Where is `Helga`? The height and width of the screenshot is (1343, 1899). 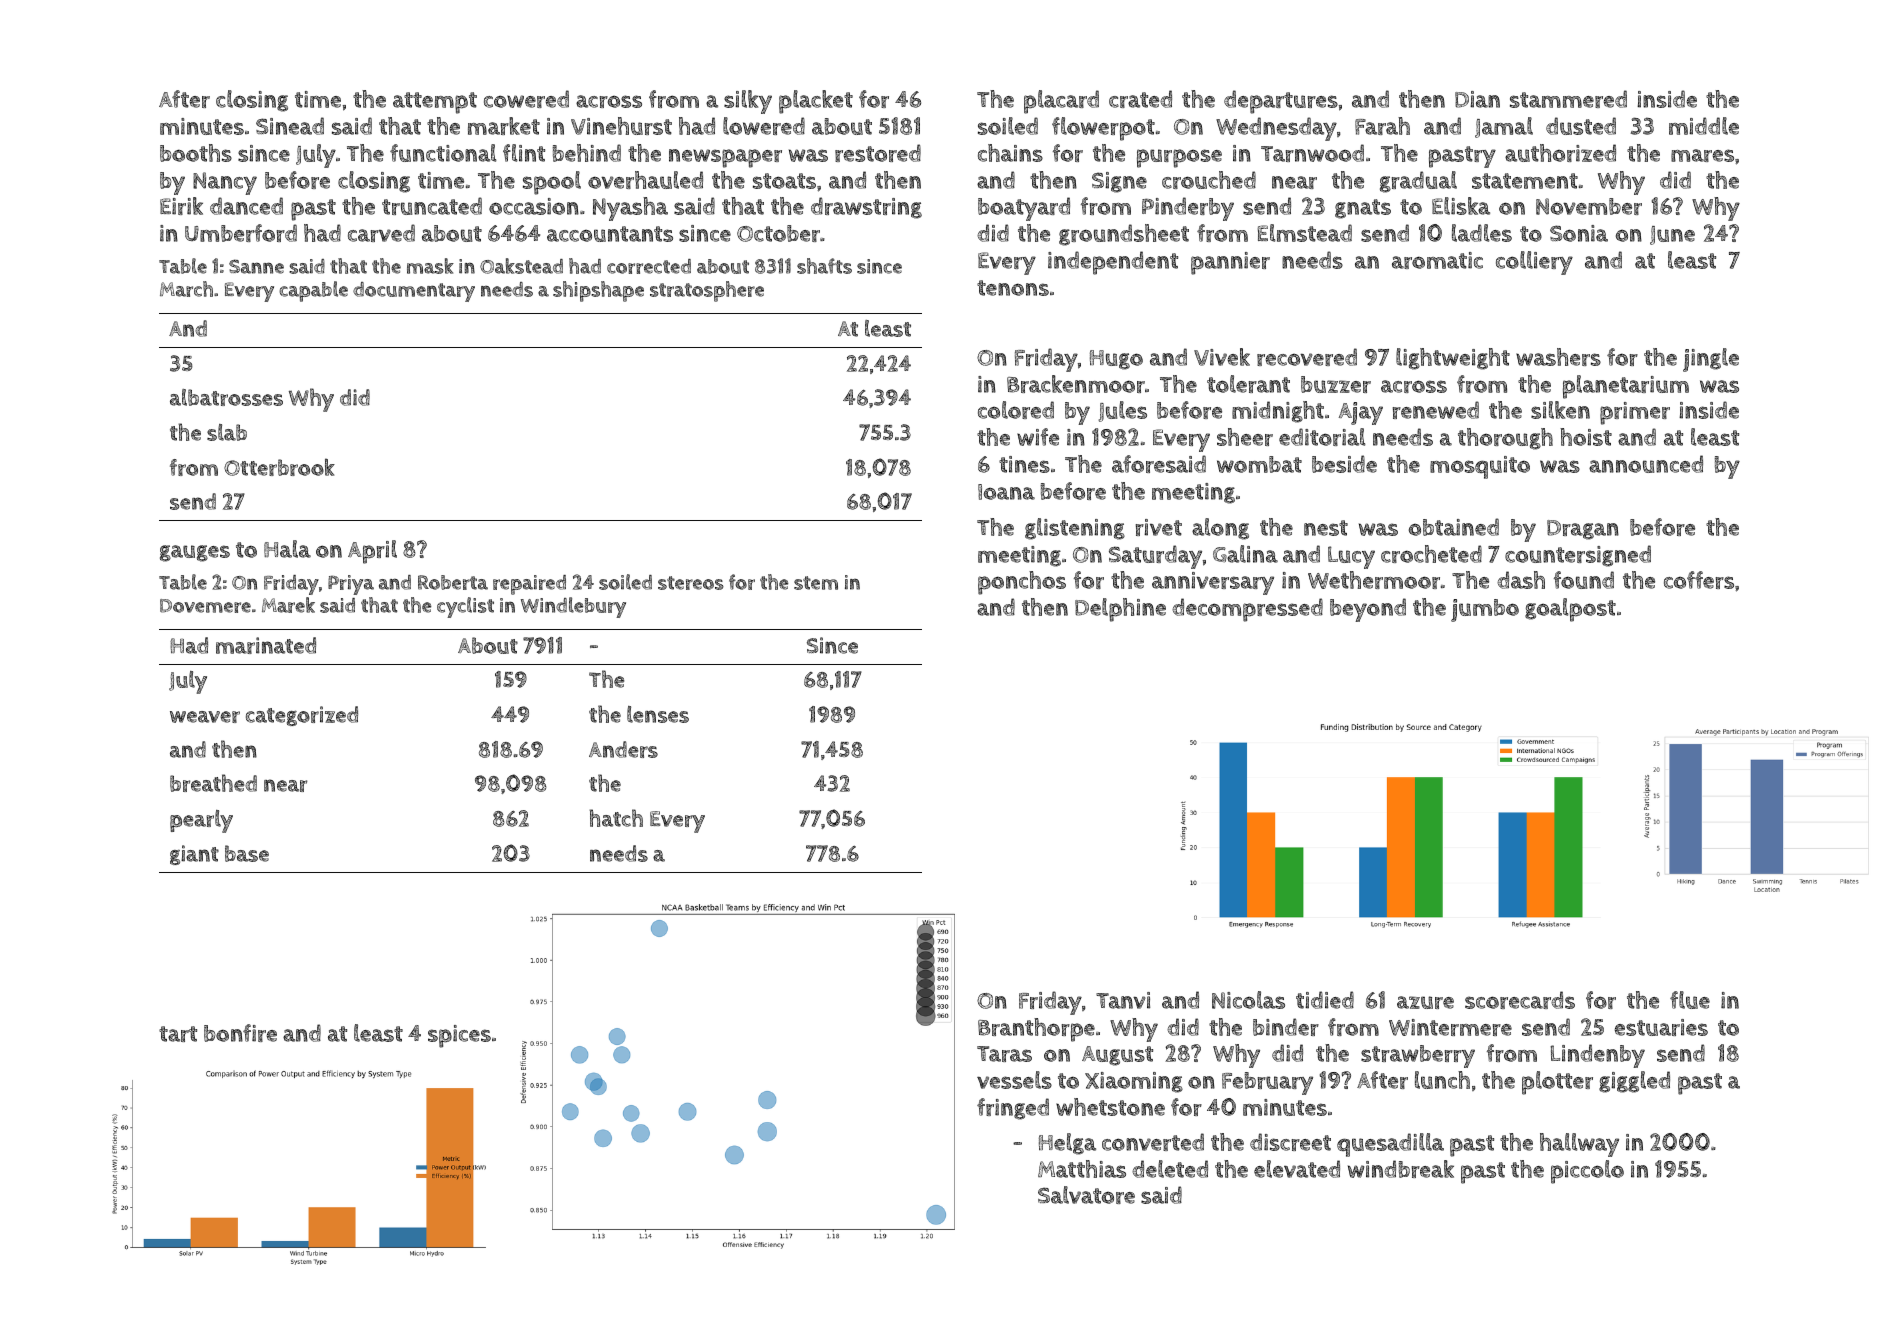 Helga is located at coordinates (1067, 1144).
